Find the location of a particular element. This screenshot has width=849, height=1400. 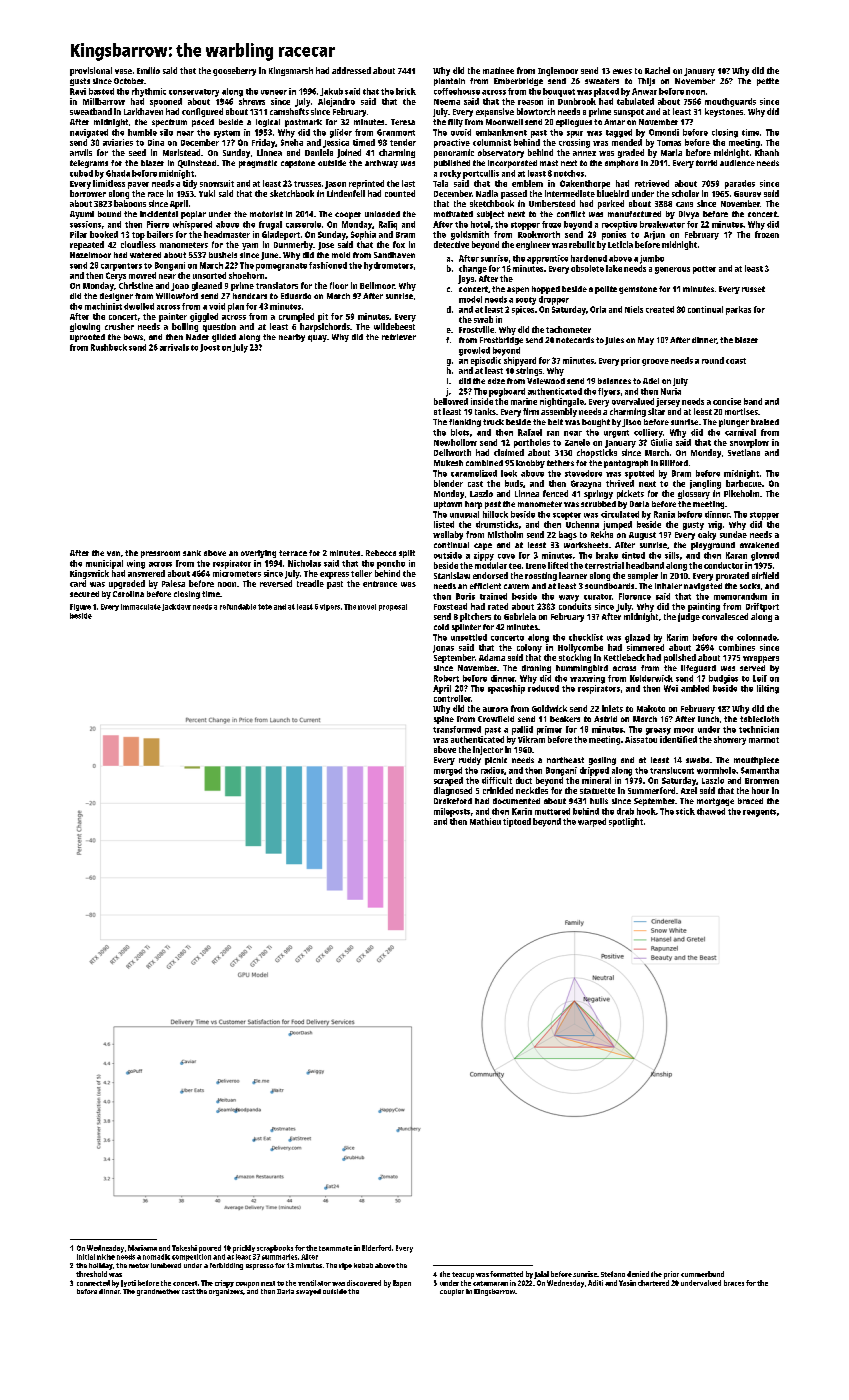

blowtorch is located at coordinates (536, 111).
